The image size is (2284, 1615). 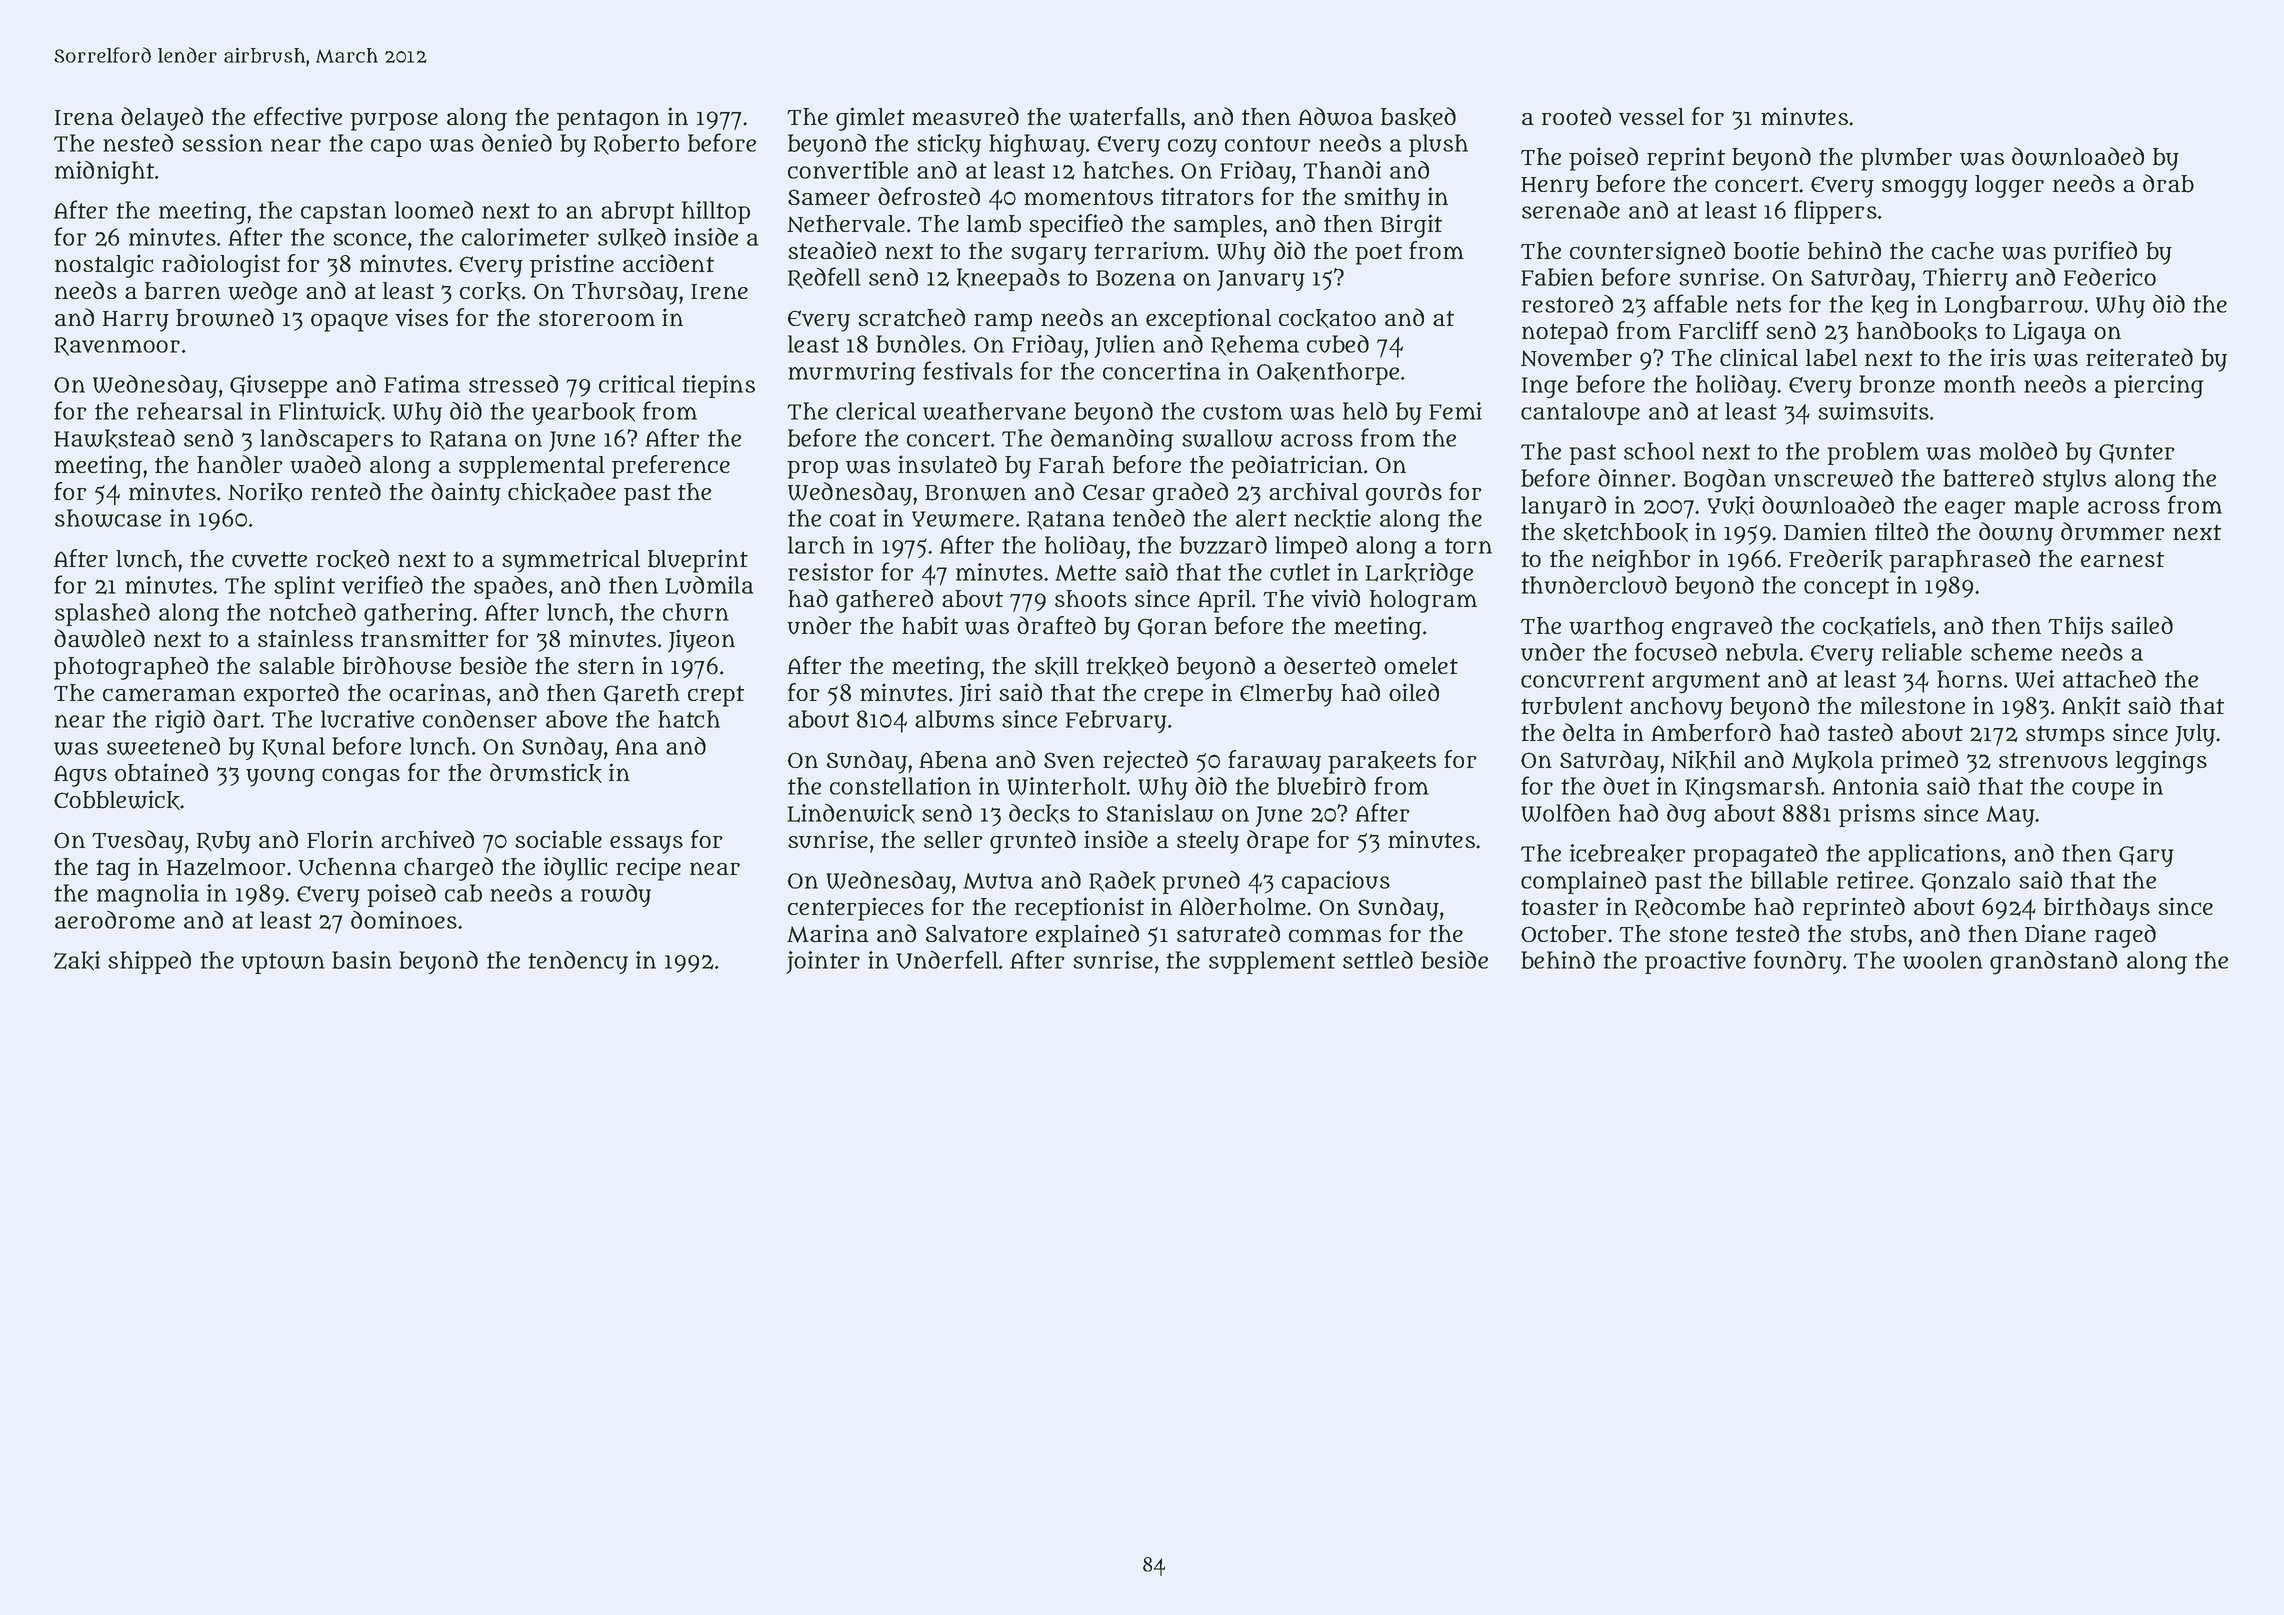 What do you see at coordinates (949, 145) in the page?
I see `sticky` at bounding box center [949, 145].
